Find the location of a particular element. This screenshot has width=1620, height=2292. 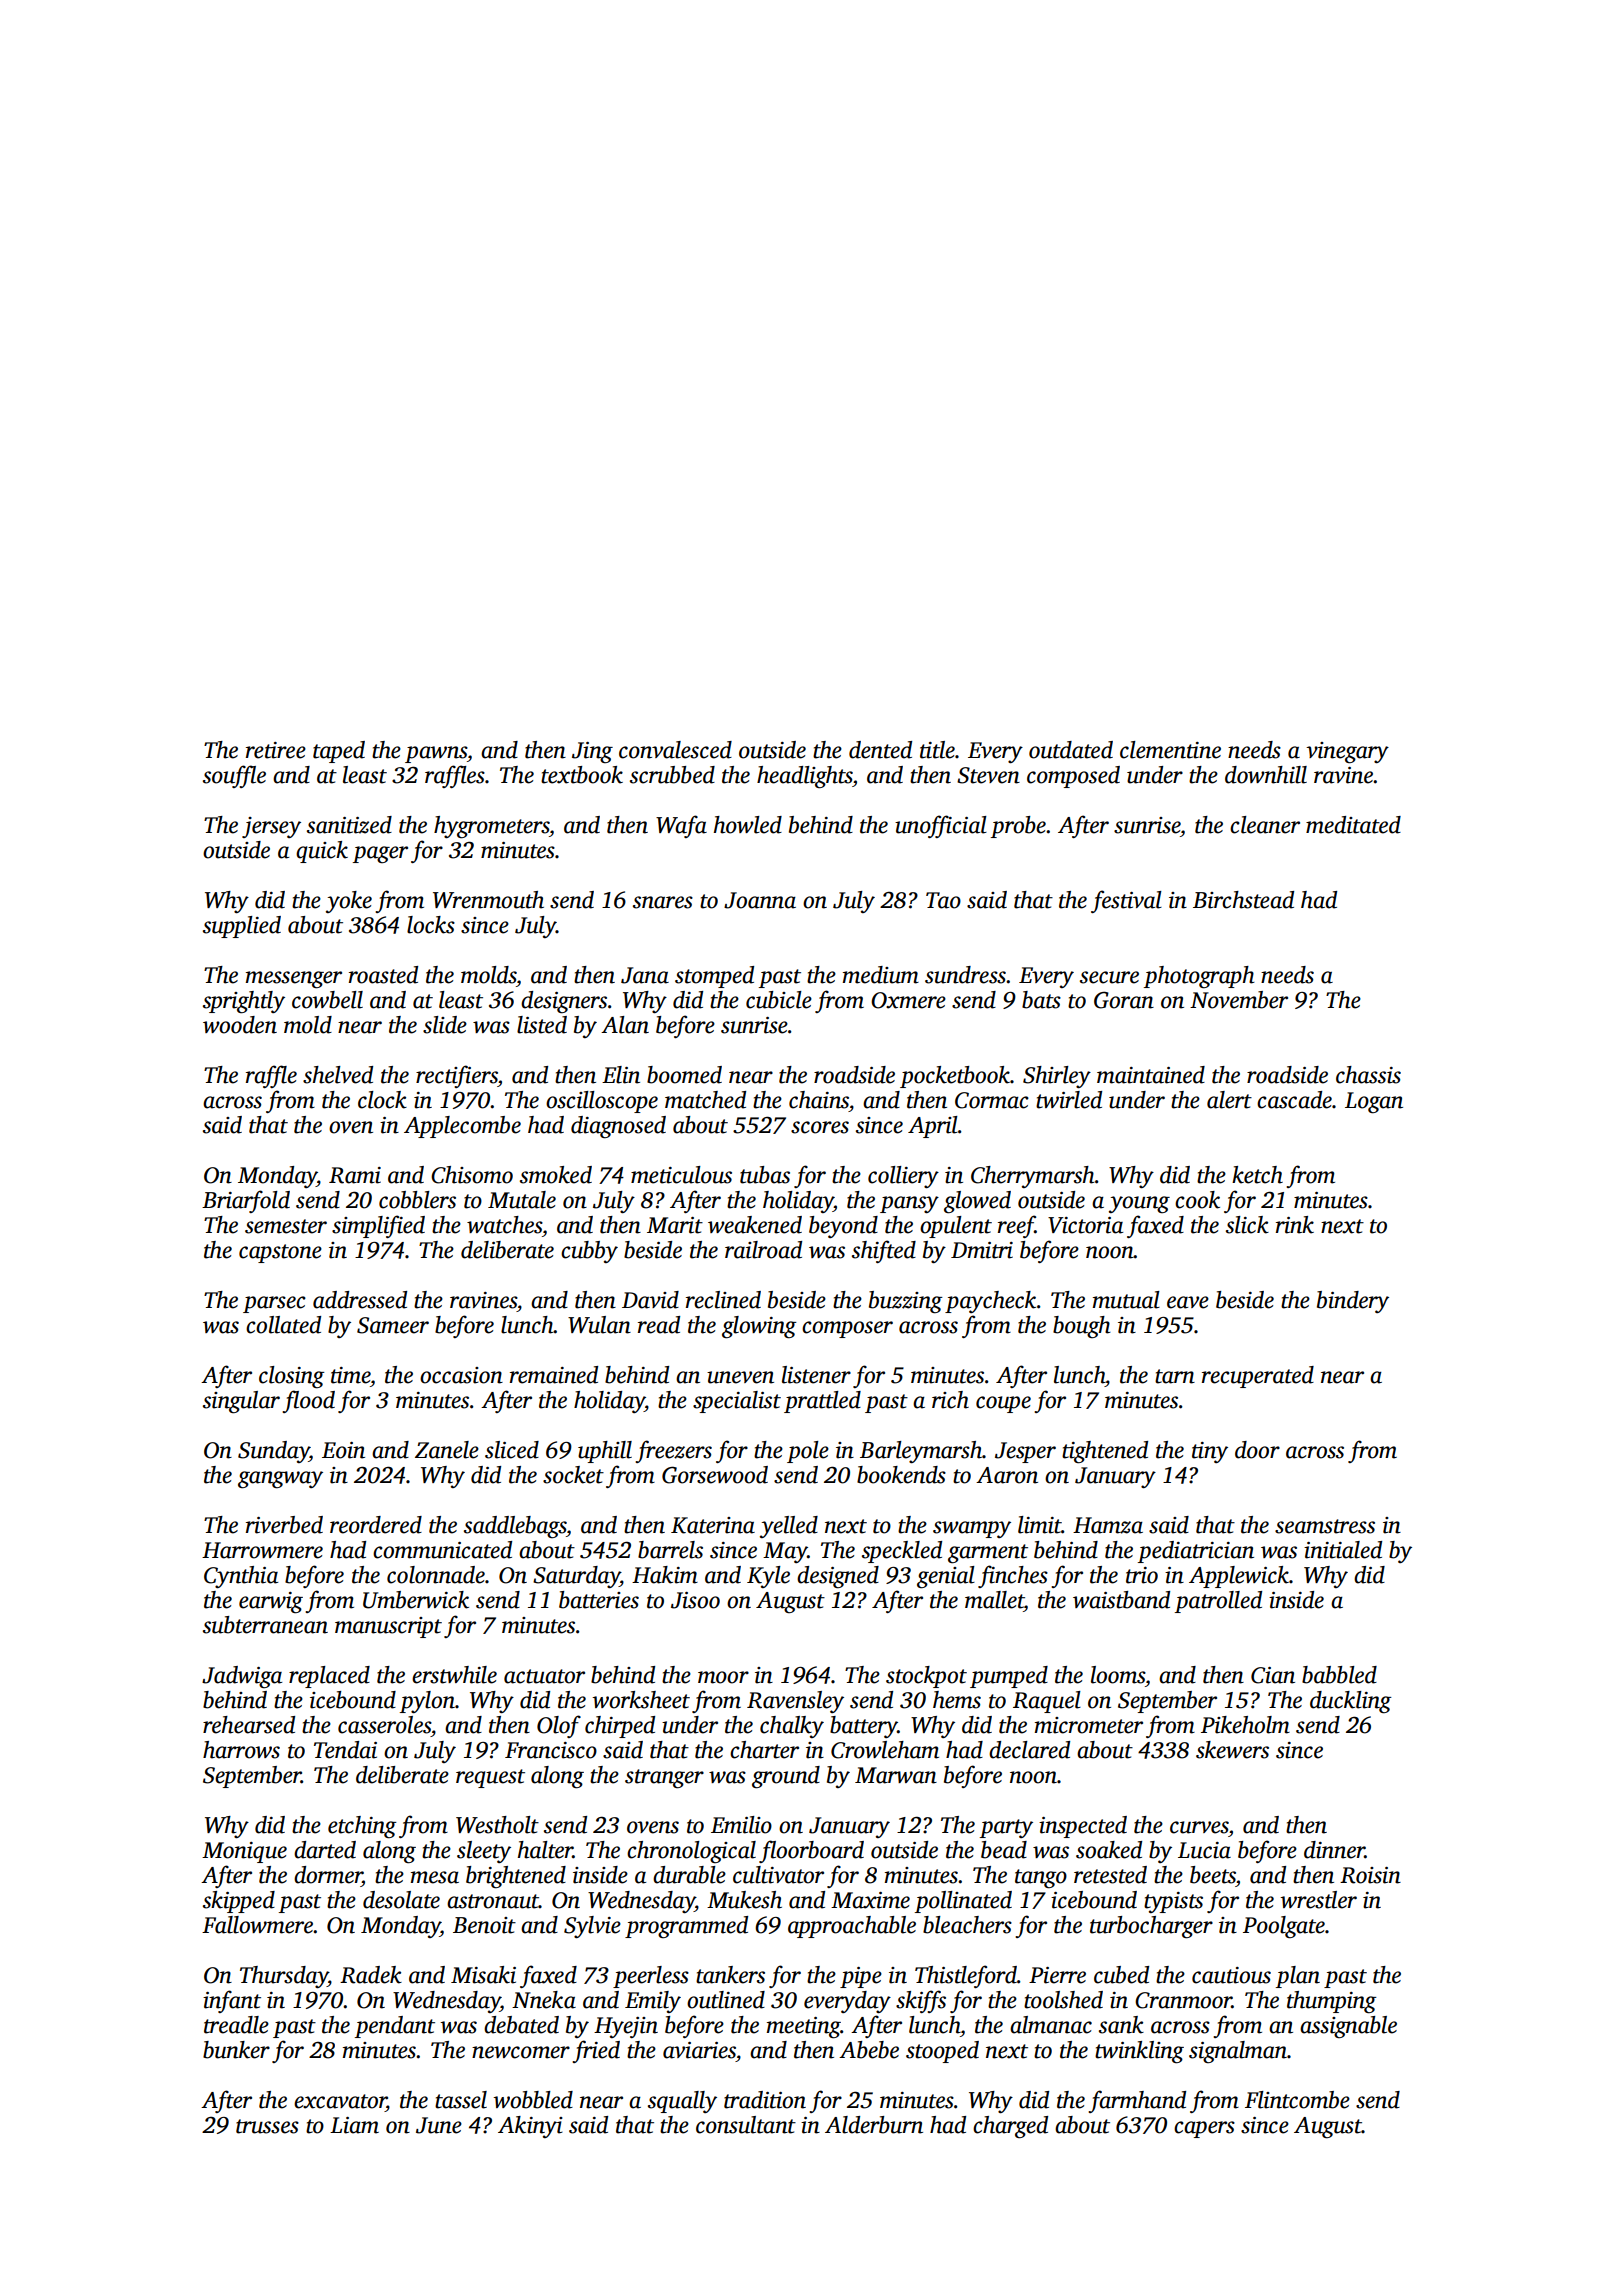

Logan is located at coordinates (1374, 1103).
